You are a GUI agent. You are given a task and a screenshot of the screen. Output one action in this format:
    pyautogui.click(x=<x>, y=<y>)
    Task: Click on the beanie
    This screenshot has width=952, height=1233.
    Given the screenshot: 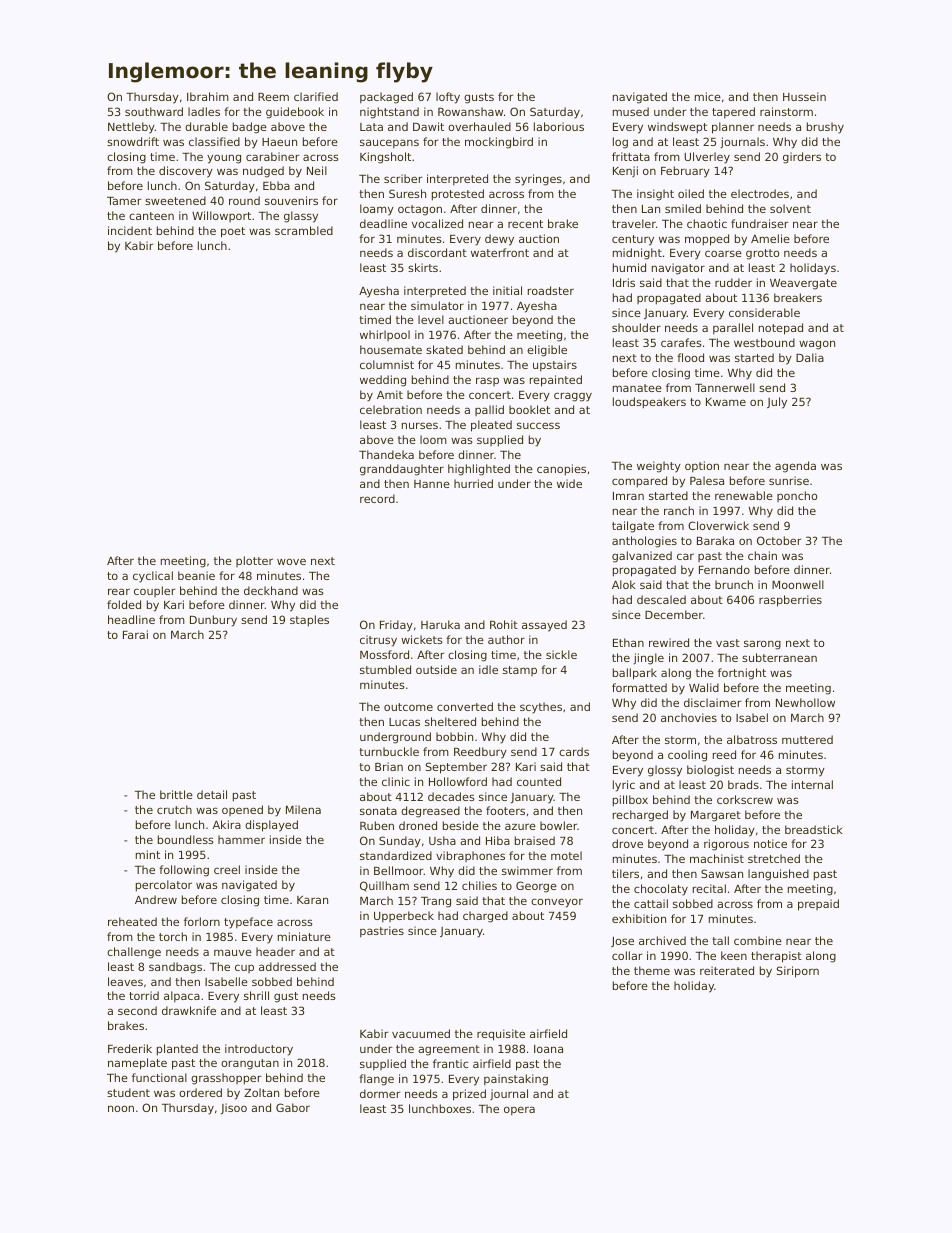 What is the action you would take?
    pyautogui.click(x=196, y=575)
